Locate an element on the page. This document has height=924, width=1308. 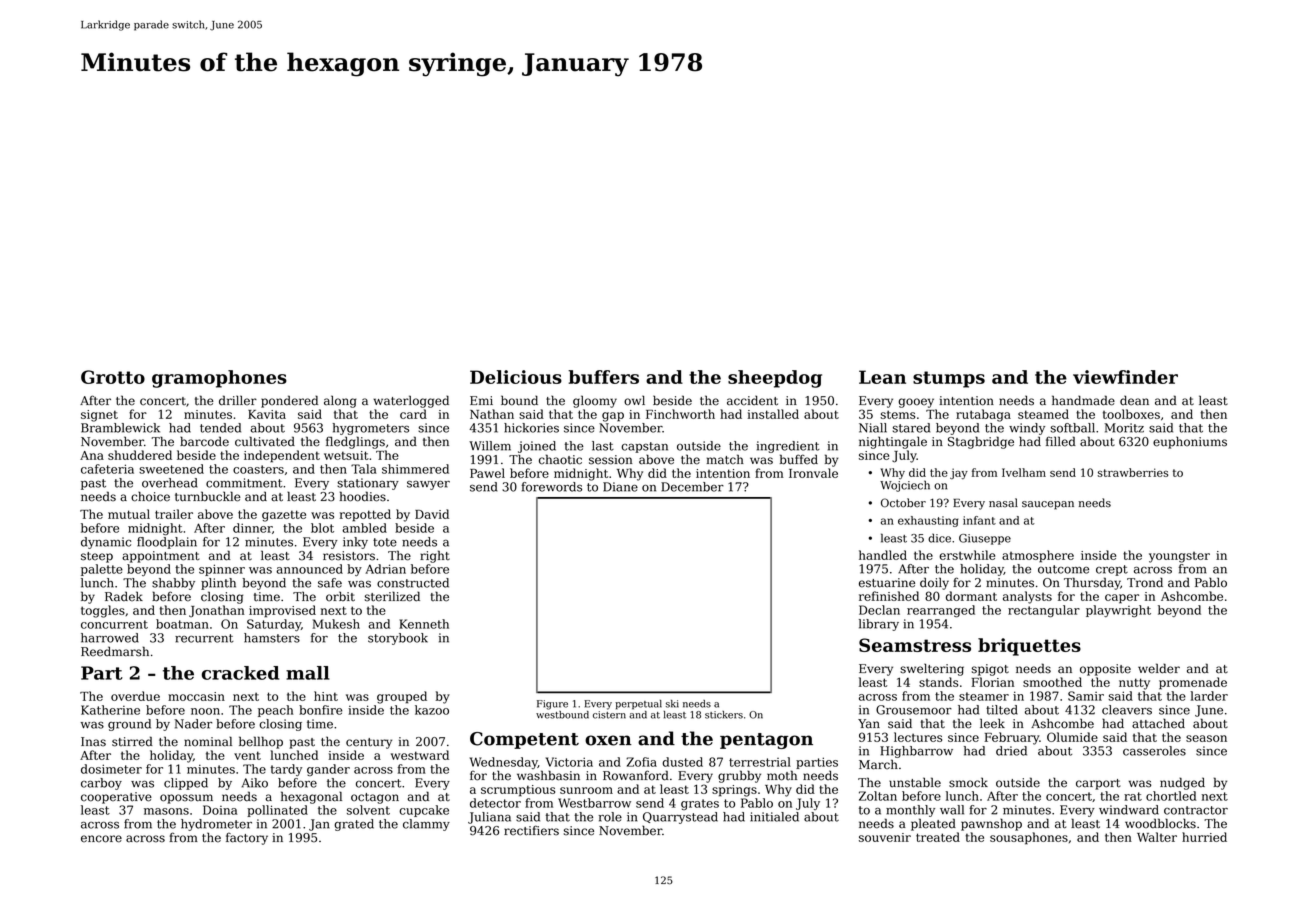
youngster is located at coordinates (1179, 557).
